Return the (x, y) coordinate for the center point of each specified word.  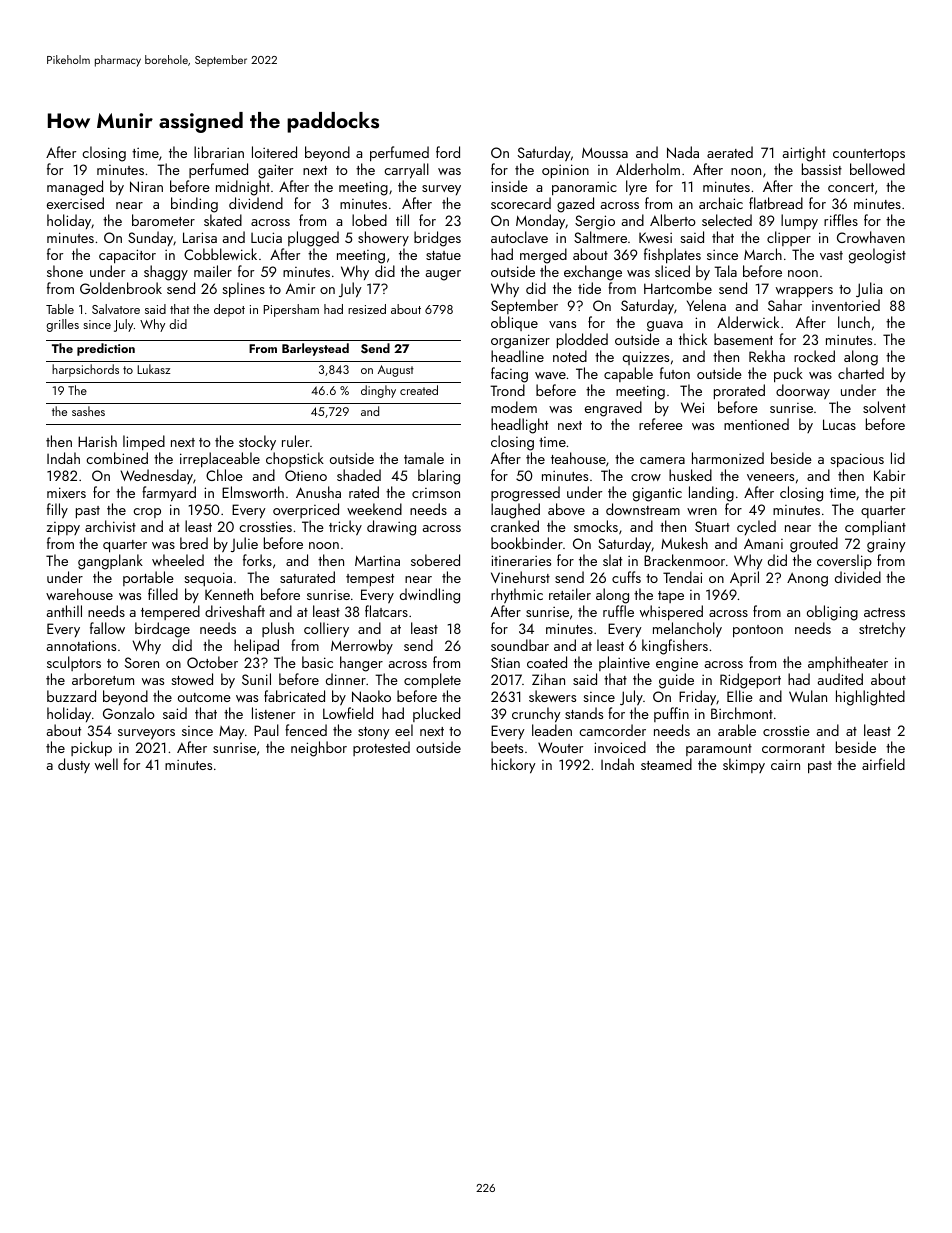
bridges (437, 239)
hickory (513, 766)
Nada (683, 152)
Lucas (839, 424)
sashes (88, 411)
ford (448, 152)
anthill (64, 611)
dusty (74, 765)
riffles (841, 220)
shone (65, 271)
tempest (370, 580)
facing (509, 375)
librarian (219, 152)
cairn (785, 764)
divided (858, 577)
